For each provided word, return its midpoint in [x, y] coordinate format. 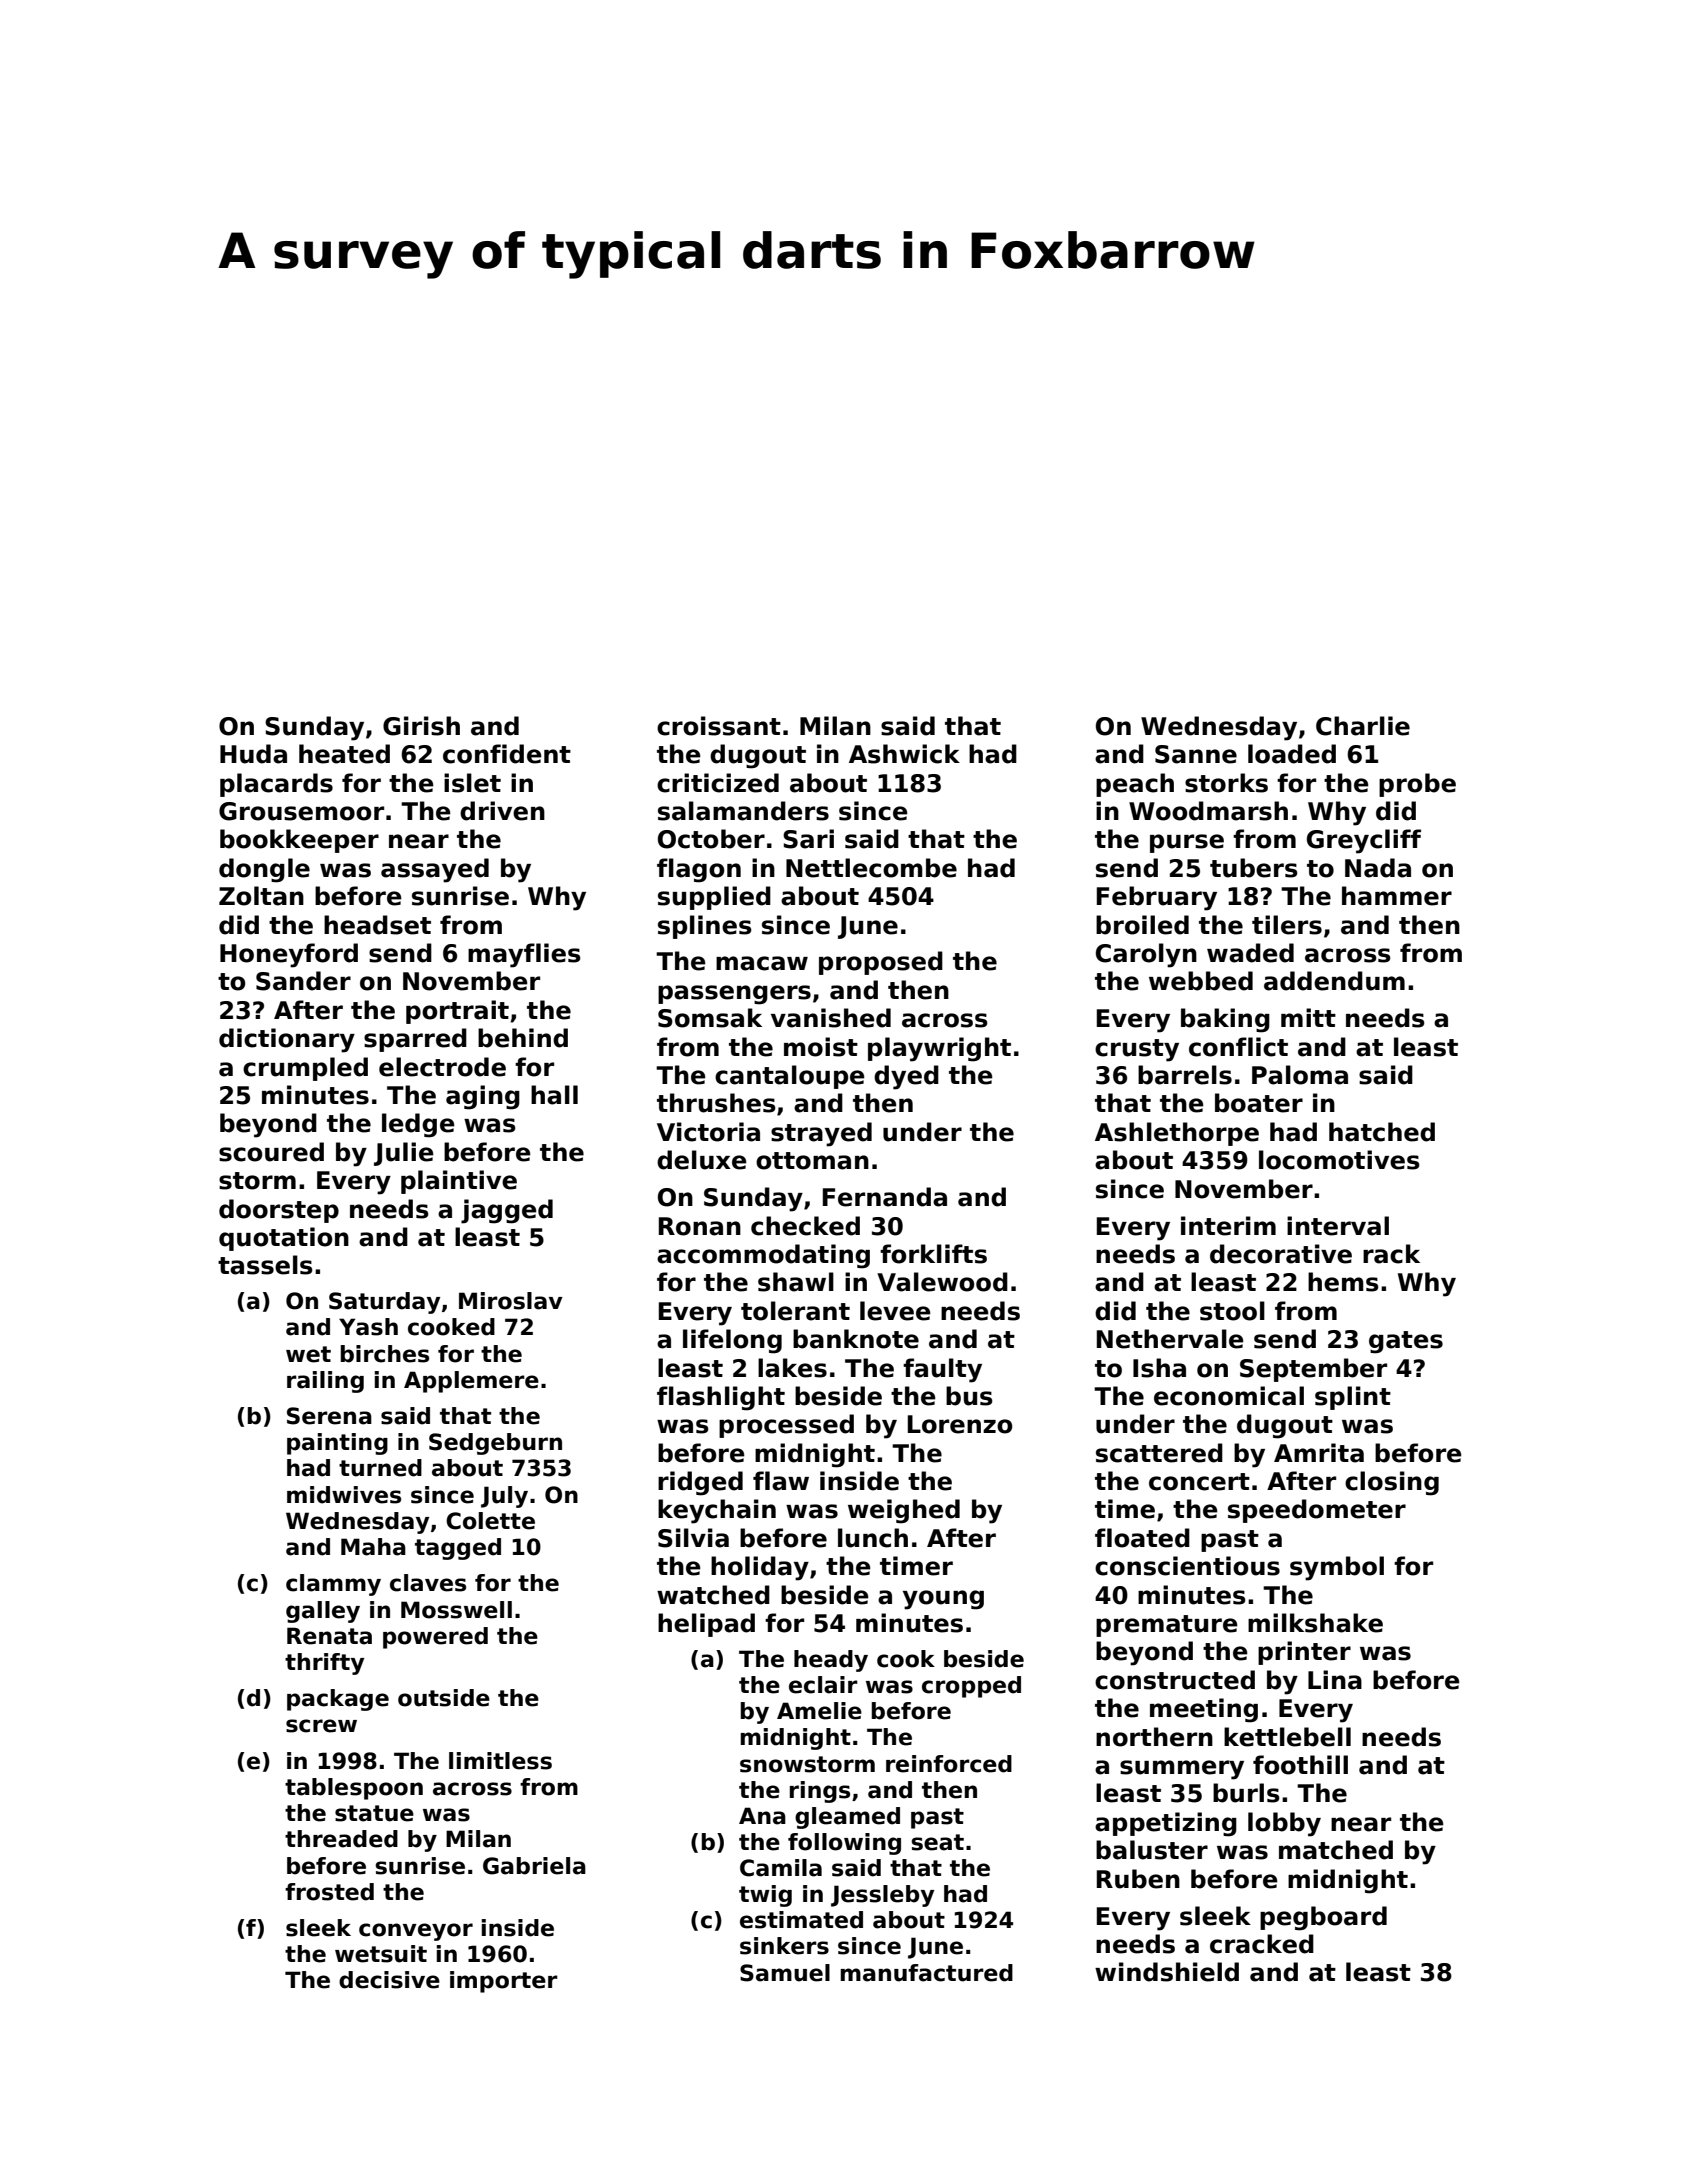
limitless [500, 1761]
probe [1417, 785]
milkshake [1315, 1623]
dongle [264, 870]
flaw [781, 1481]
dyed [906, 1077]
